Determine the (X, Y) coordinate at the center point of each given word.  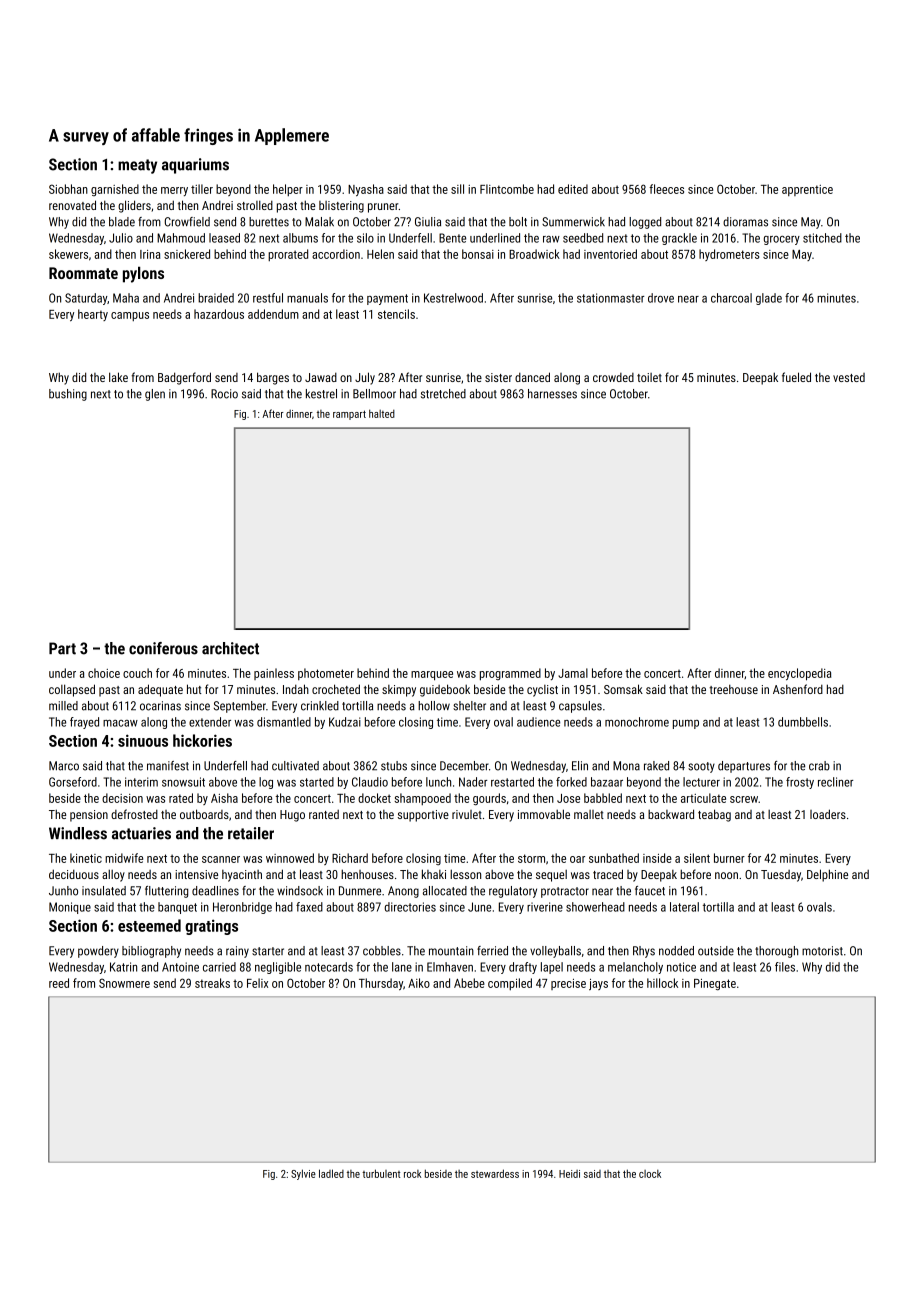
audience (538, 722)
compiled (510, 984)
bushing (68, 395)
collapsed (72, 690)
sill (457, 189)
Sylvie (303, 1174)
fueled (796, 377)
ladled (331, 1173)
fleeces (666, 189)
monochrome (637, 722)
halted (382, 413)
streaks (212, 983)
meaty (137, 166)
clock (650, 1174)
